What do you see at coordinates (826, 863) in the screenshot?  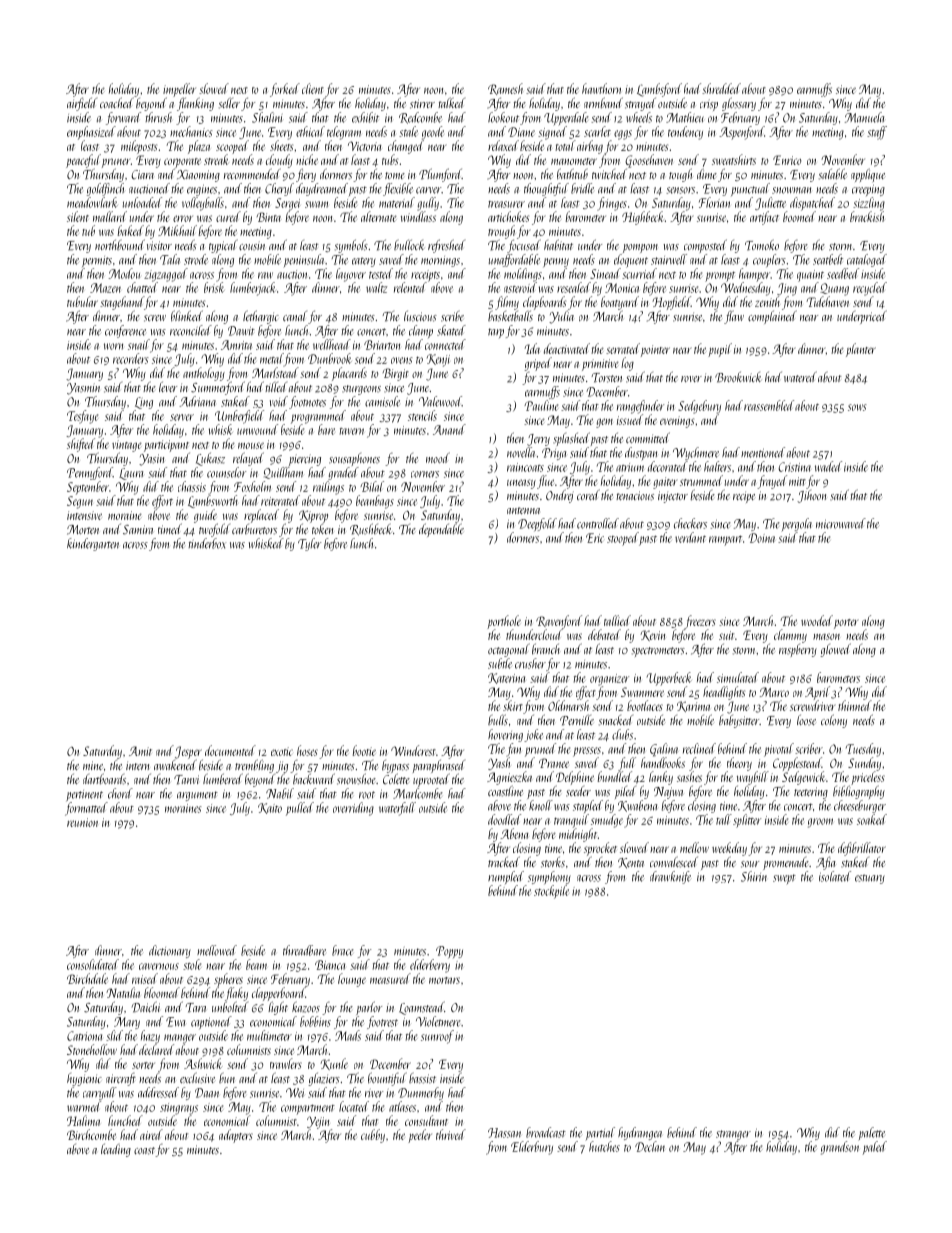 I see `Afia` at bounding box center [826, 863].
